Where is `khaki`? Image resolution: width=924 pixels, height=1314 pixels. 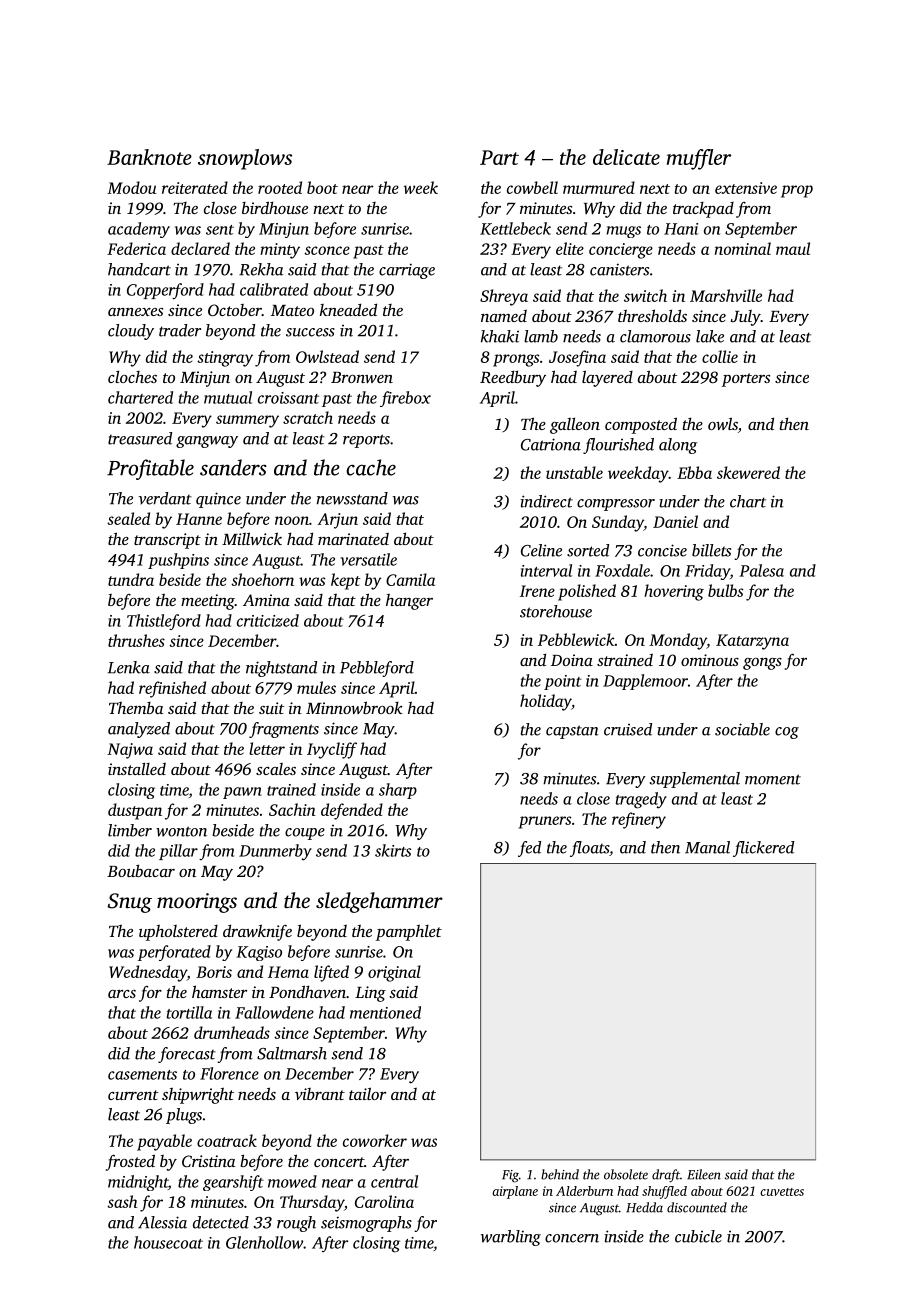
khaki is located at coordinates (500, 336).
